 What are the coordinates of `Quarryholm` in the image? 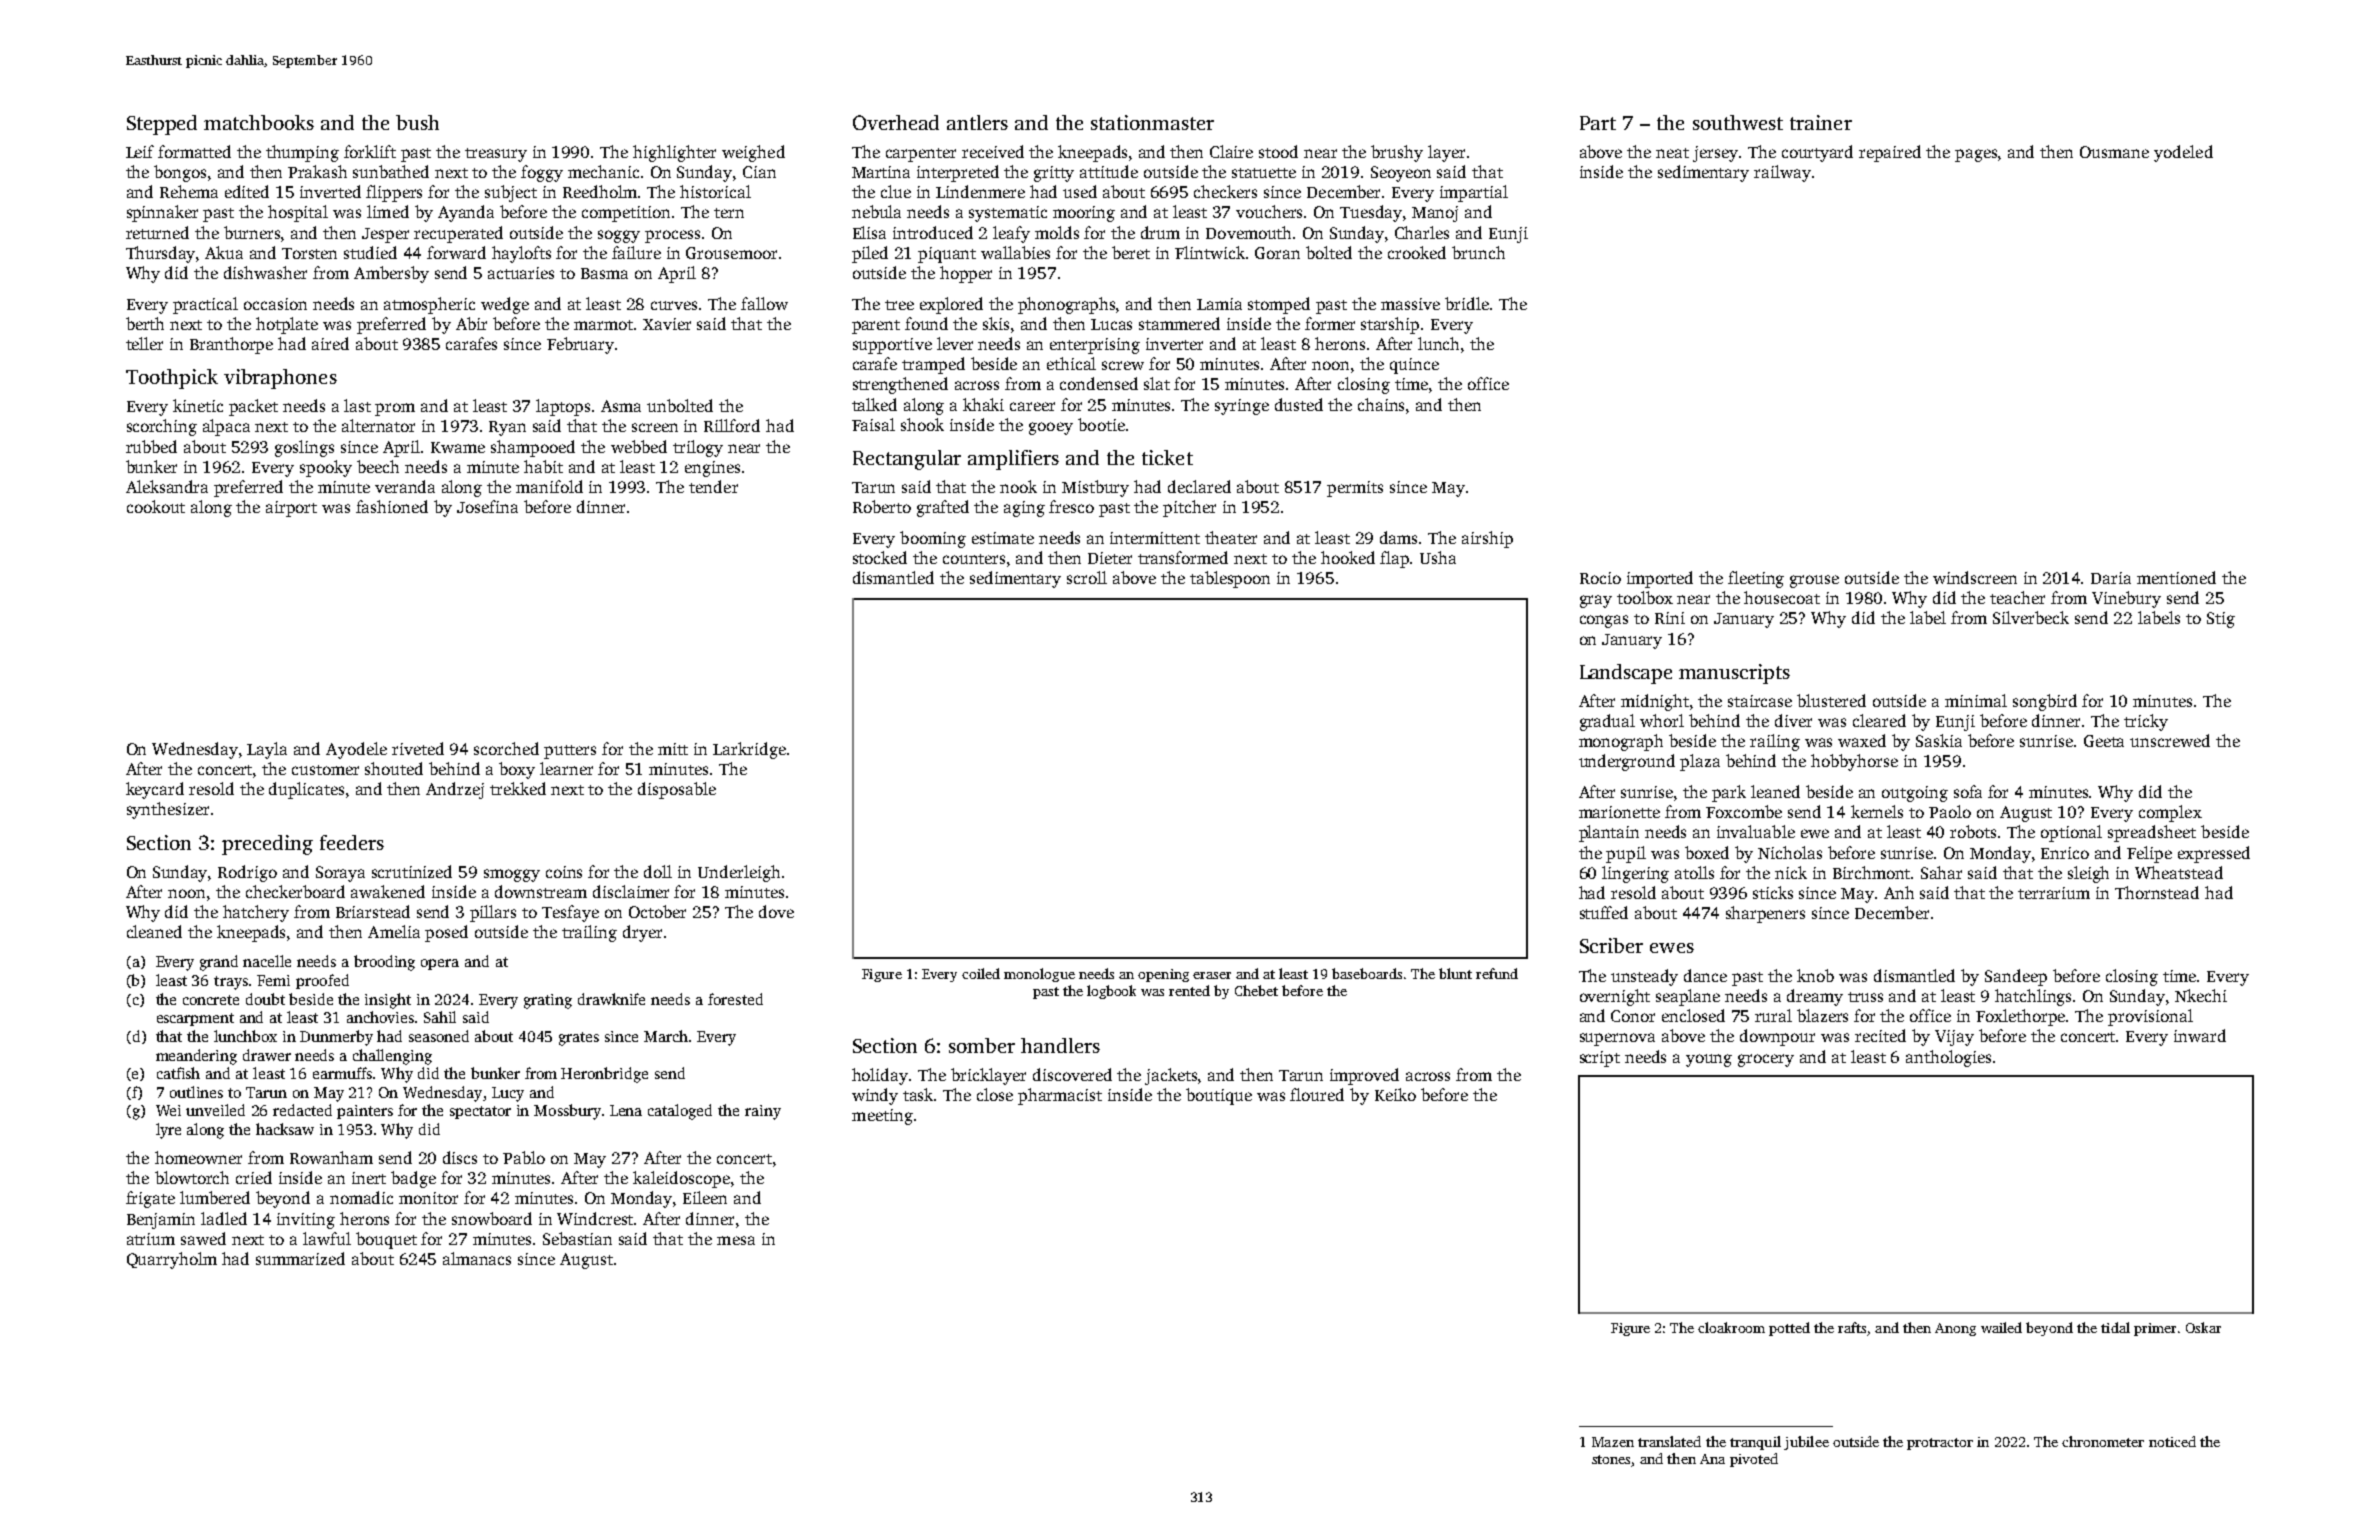 It's located at (172, 1260).
